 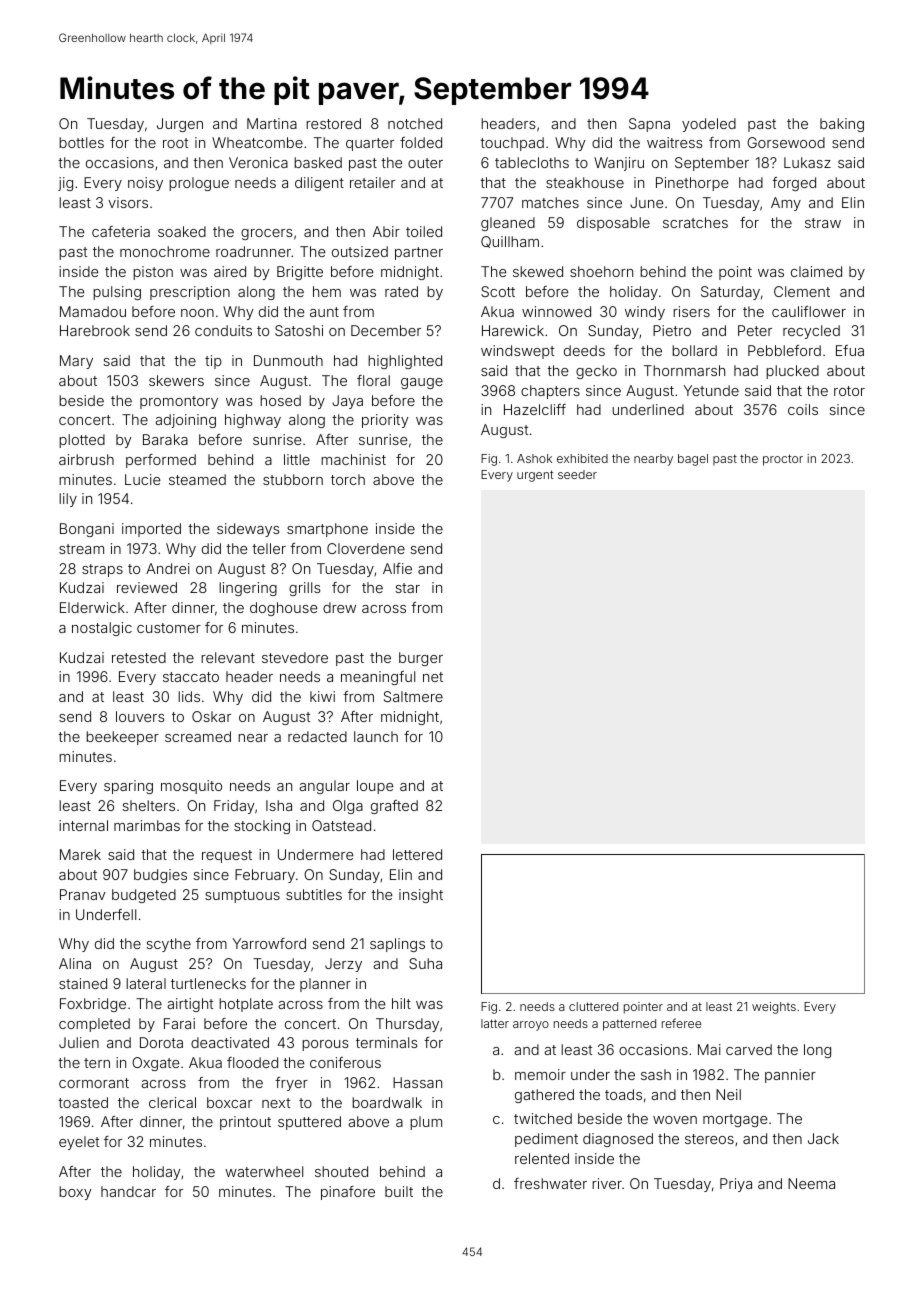 I want to click on Saltmere, so click(x=413, y=696).
